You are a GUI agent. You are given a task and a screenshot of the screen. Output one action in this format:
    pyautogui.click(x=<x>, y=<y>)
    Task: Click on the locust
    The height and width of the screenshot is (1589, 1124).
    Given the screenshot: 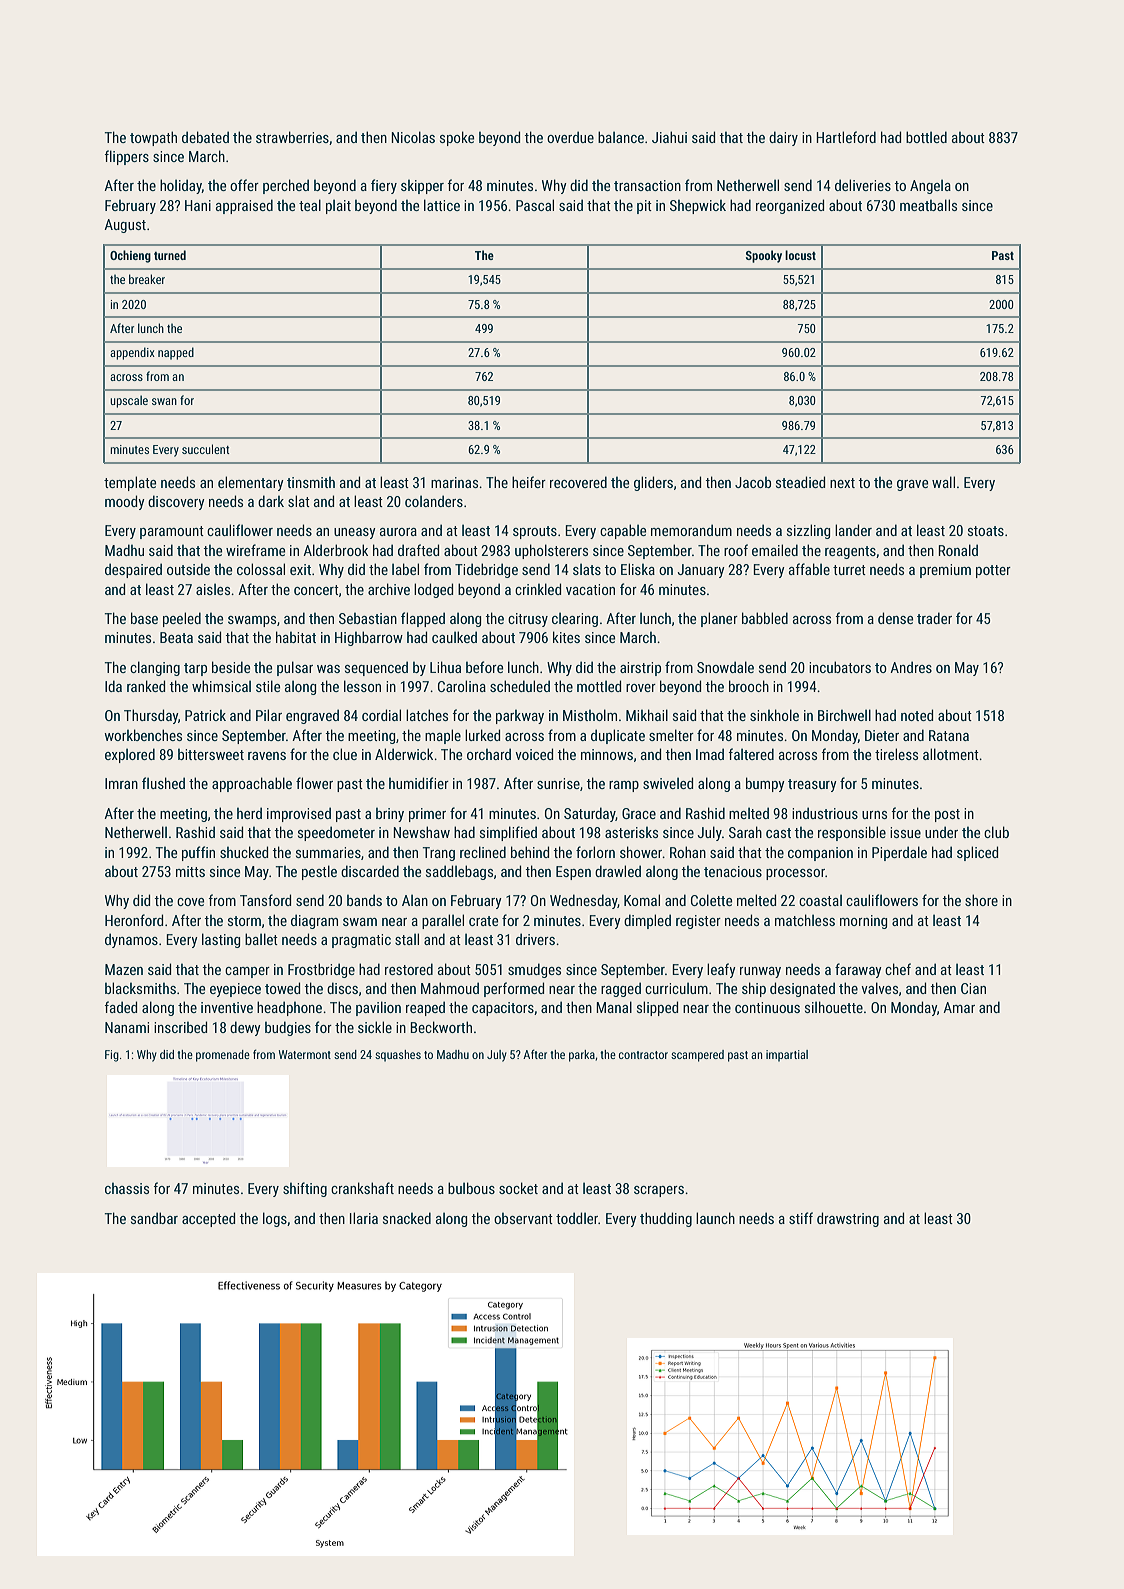 What is the action you would take?
    pyautogui.click(x=800, y=255)
